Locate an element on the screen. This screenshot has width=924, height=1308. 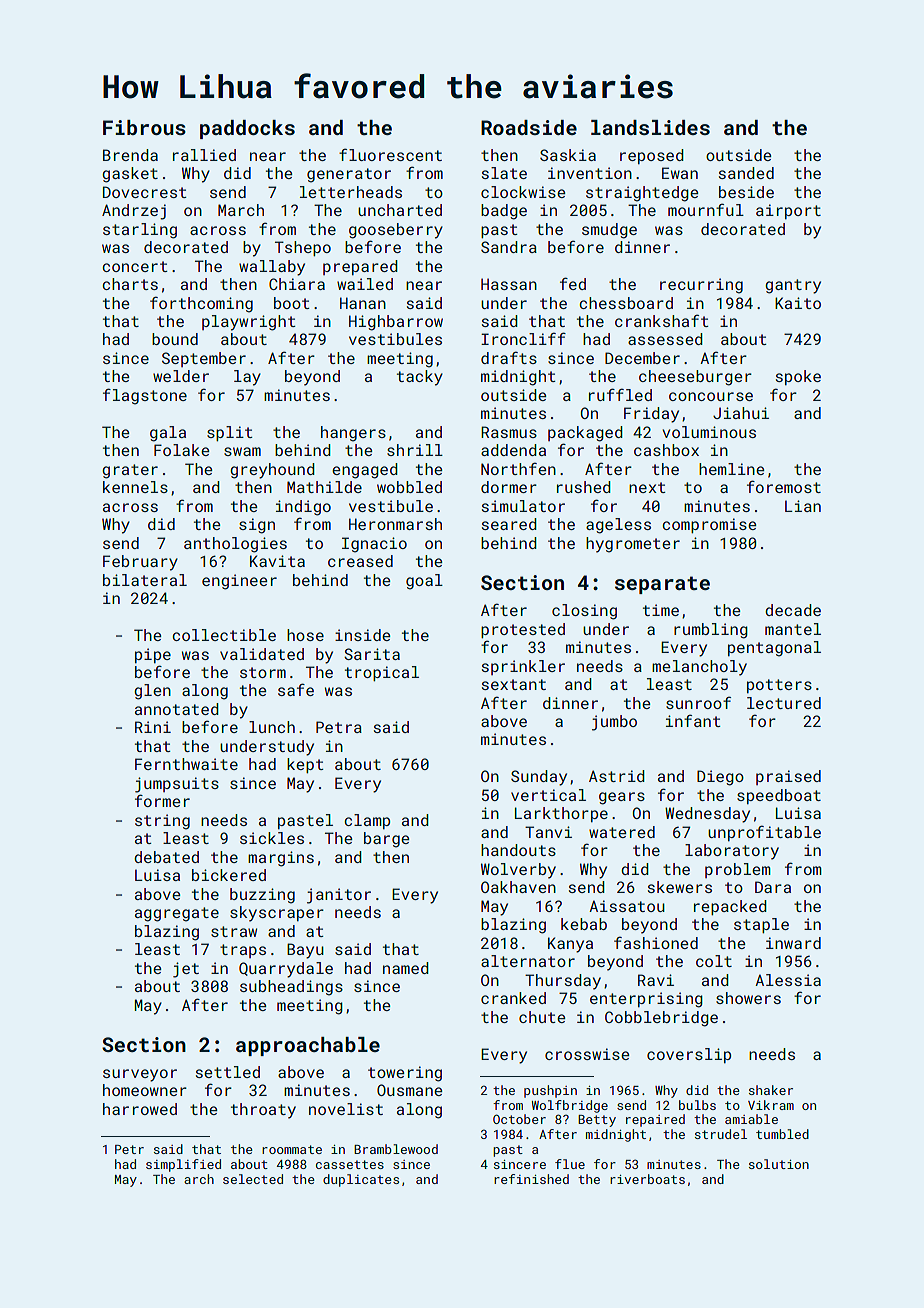
settled is located at coordinates (228, 1072).
